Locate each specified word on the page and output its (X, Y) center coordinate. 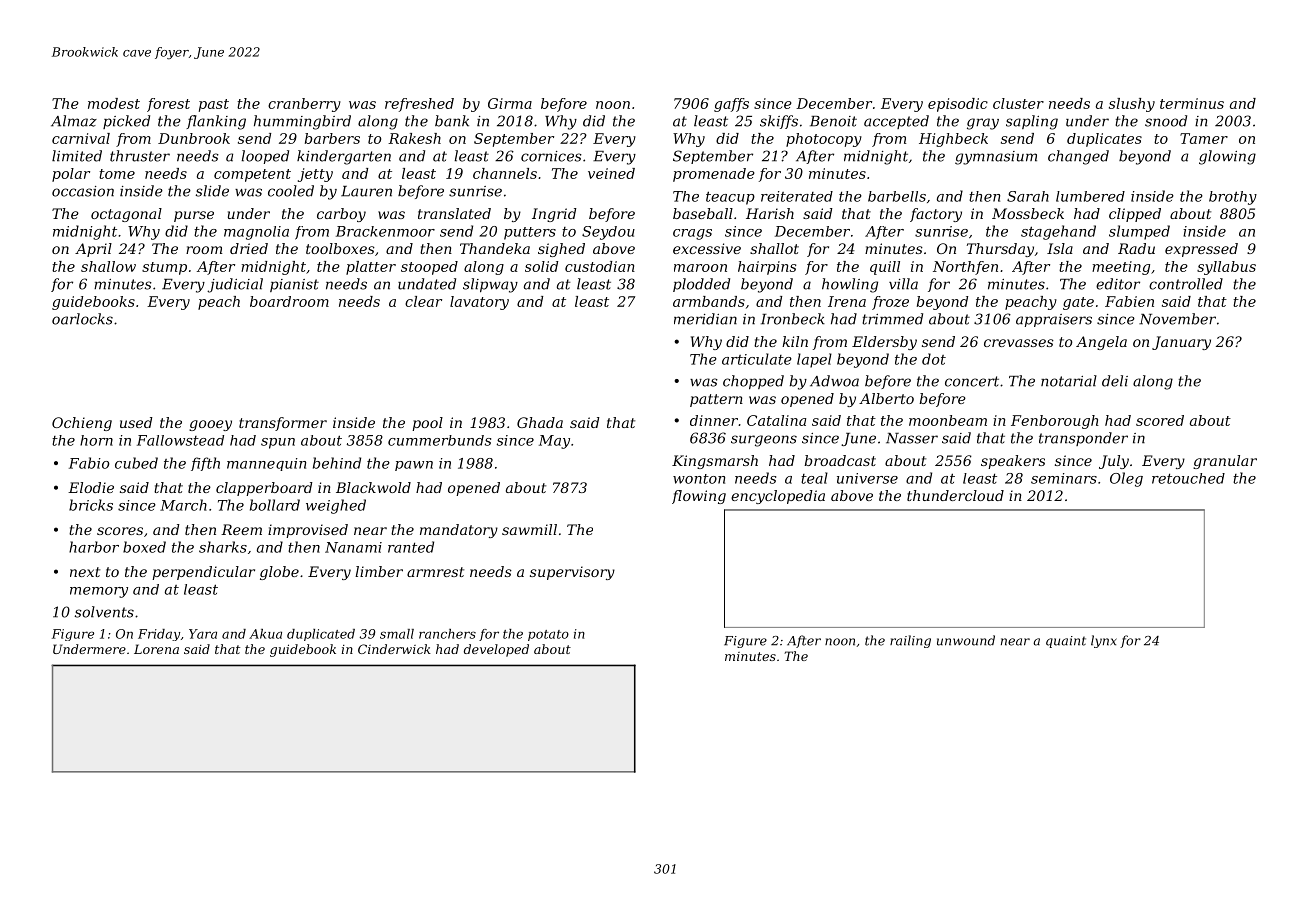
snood (1166, 121)
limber (379, 571)
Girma (510, 103)
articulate (757, 359)
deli (1115, 381)
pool (427, 424)
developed (496, 650)
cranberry (304, 105)
